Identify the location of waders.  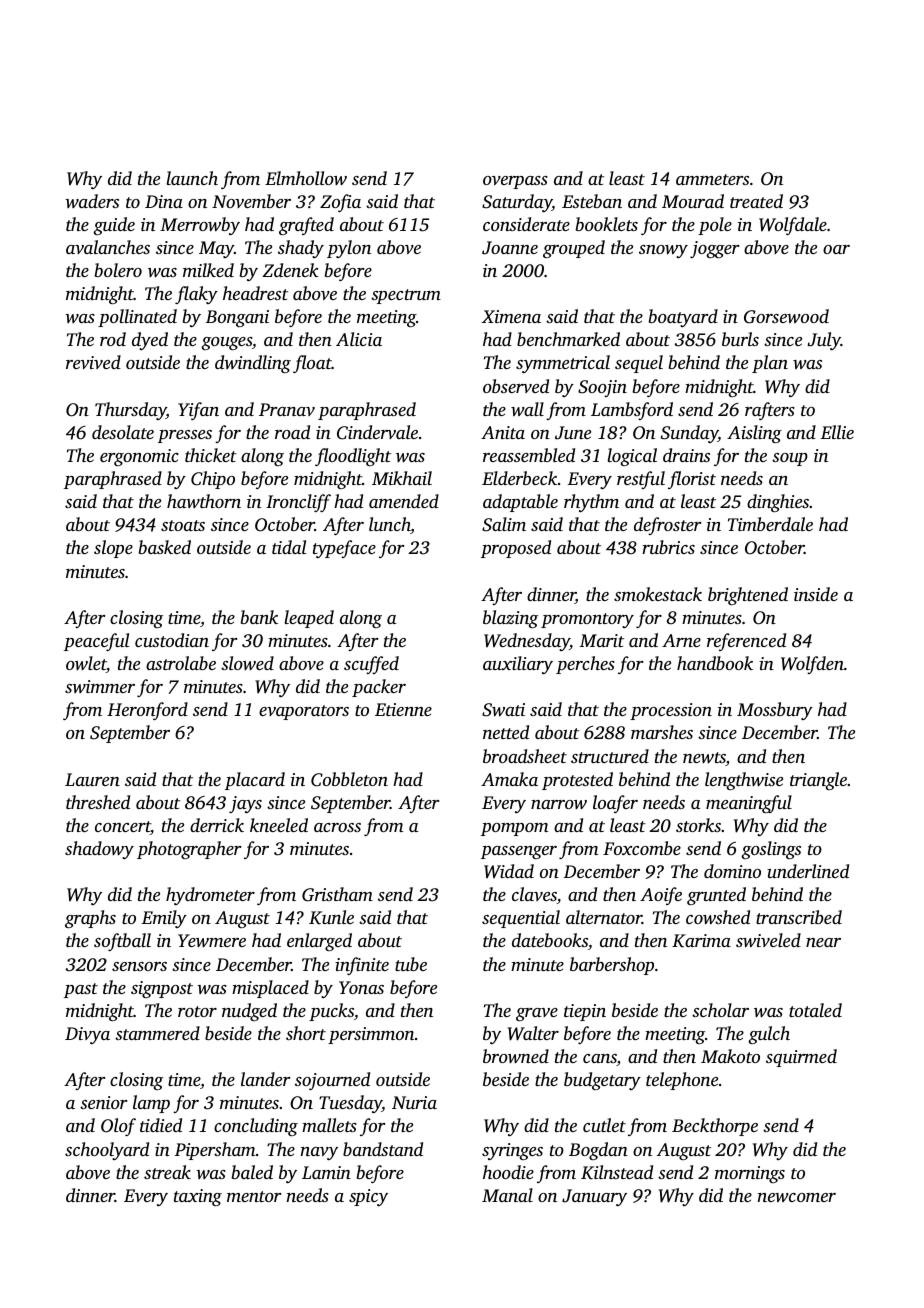
(92, 201).
